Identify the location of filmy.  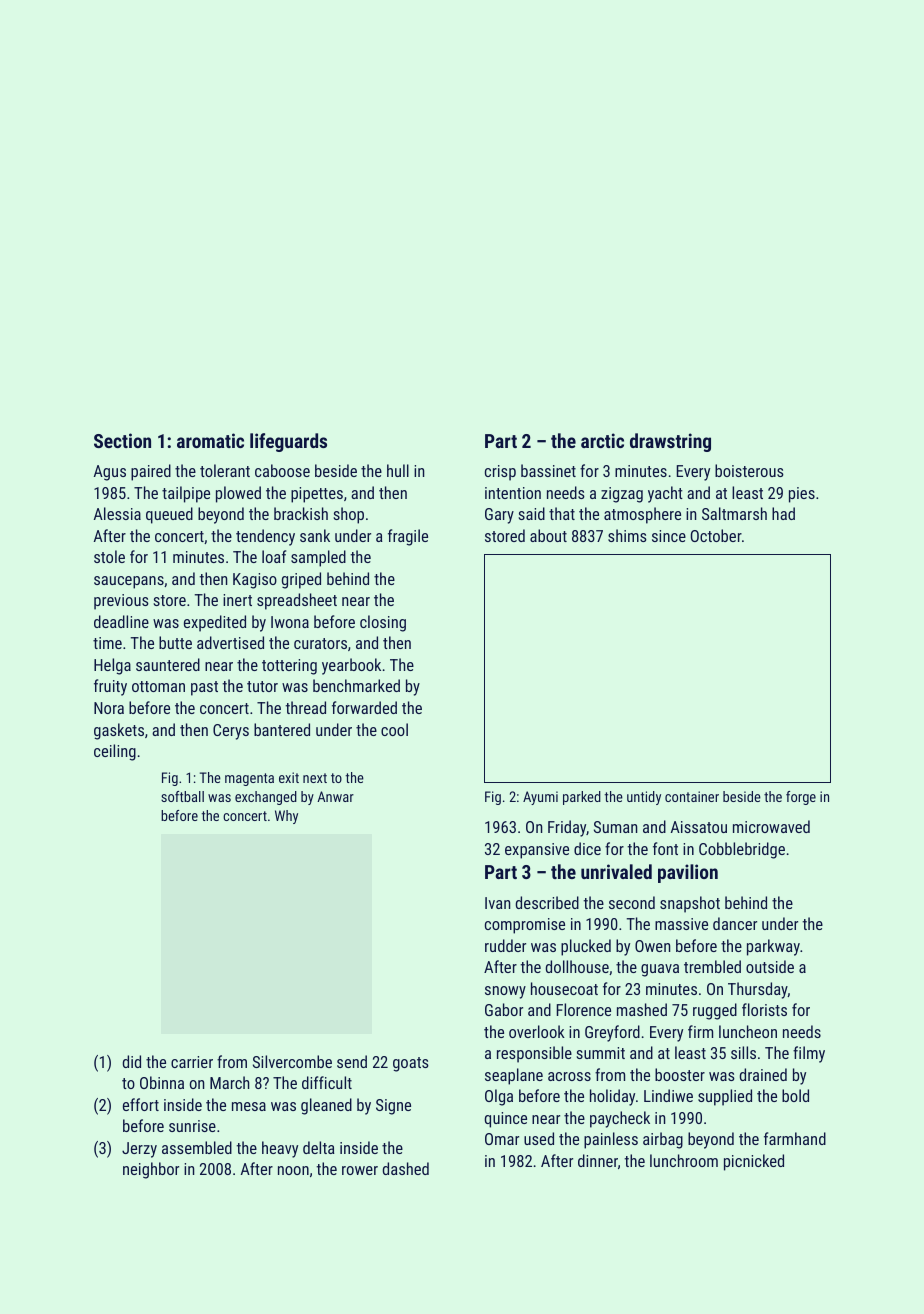
(809, 1054).
